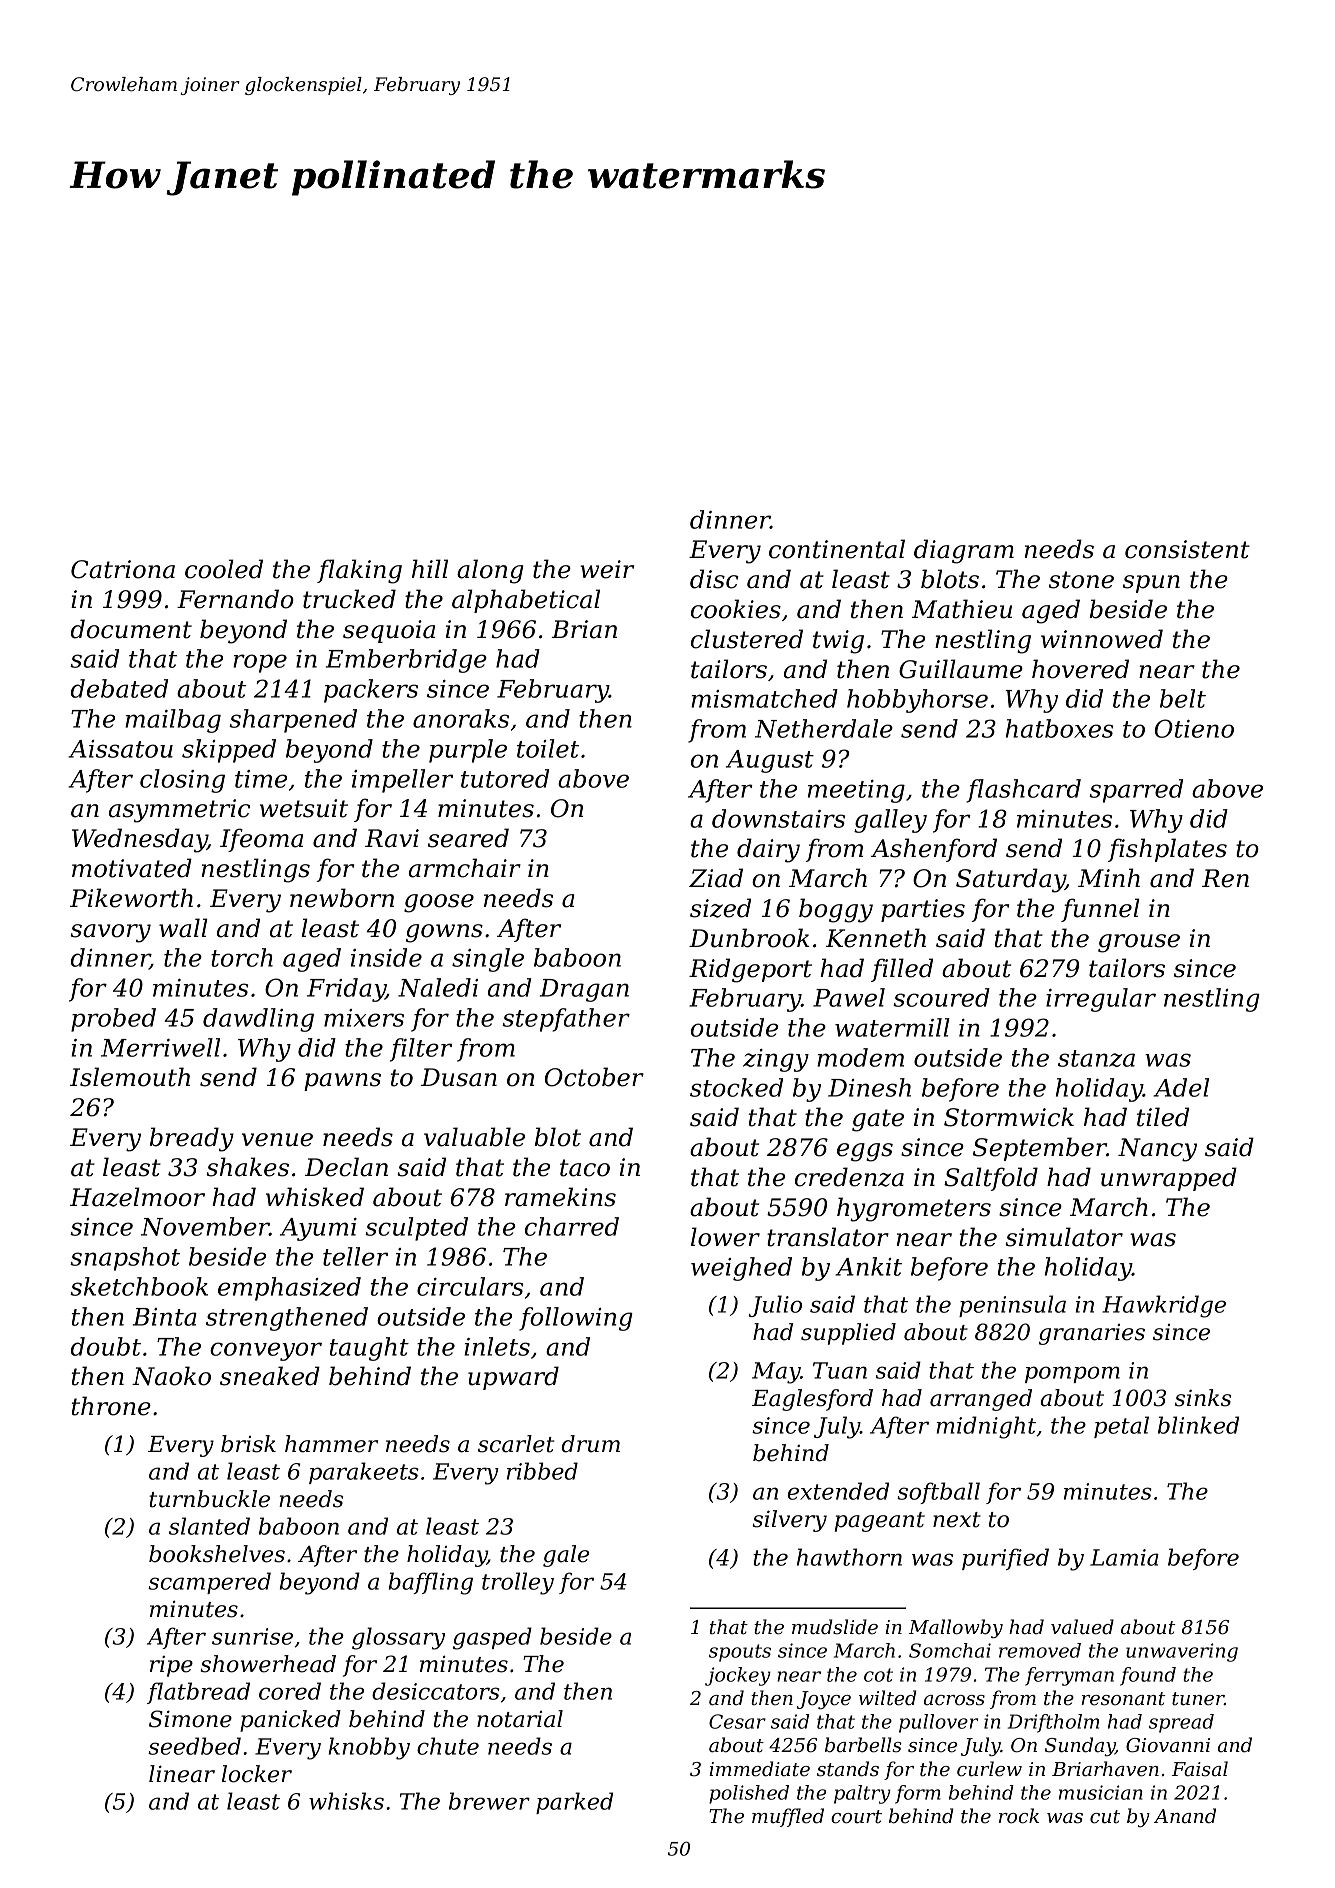  Describe the element at coordinates (113, 1020) in the screenshot. I see `probed` at that location.
